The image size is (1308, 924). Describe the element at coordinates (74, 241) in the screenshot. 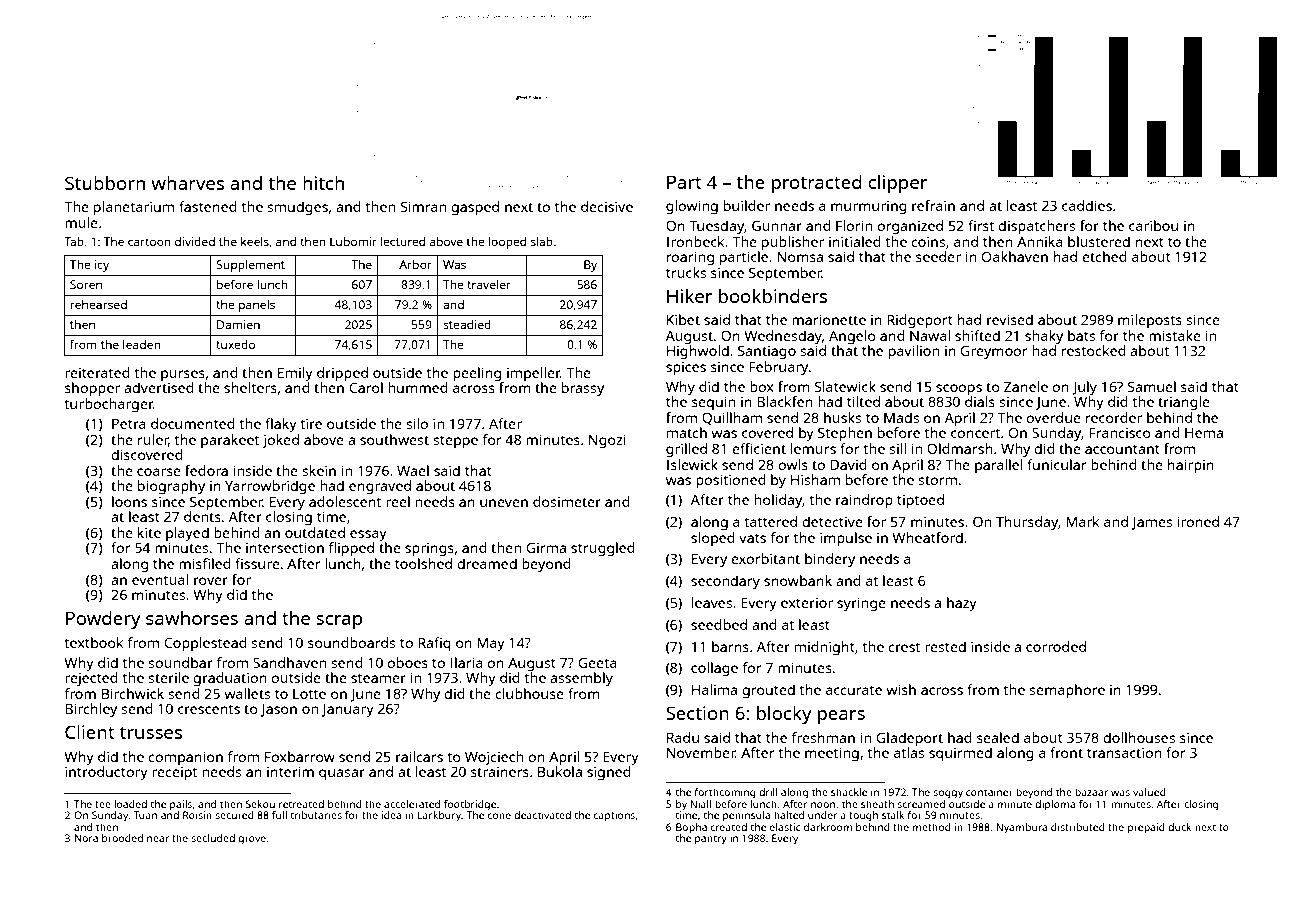

I see `Tab` at that location.
